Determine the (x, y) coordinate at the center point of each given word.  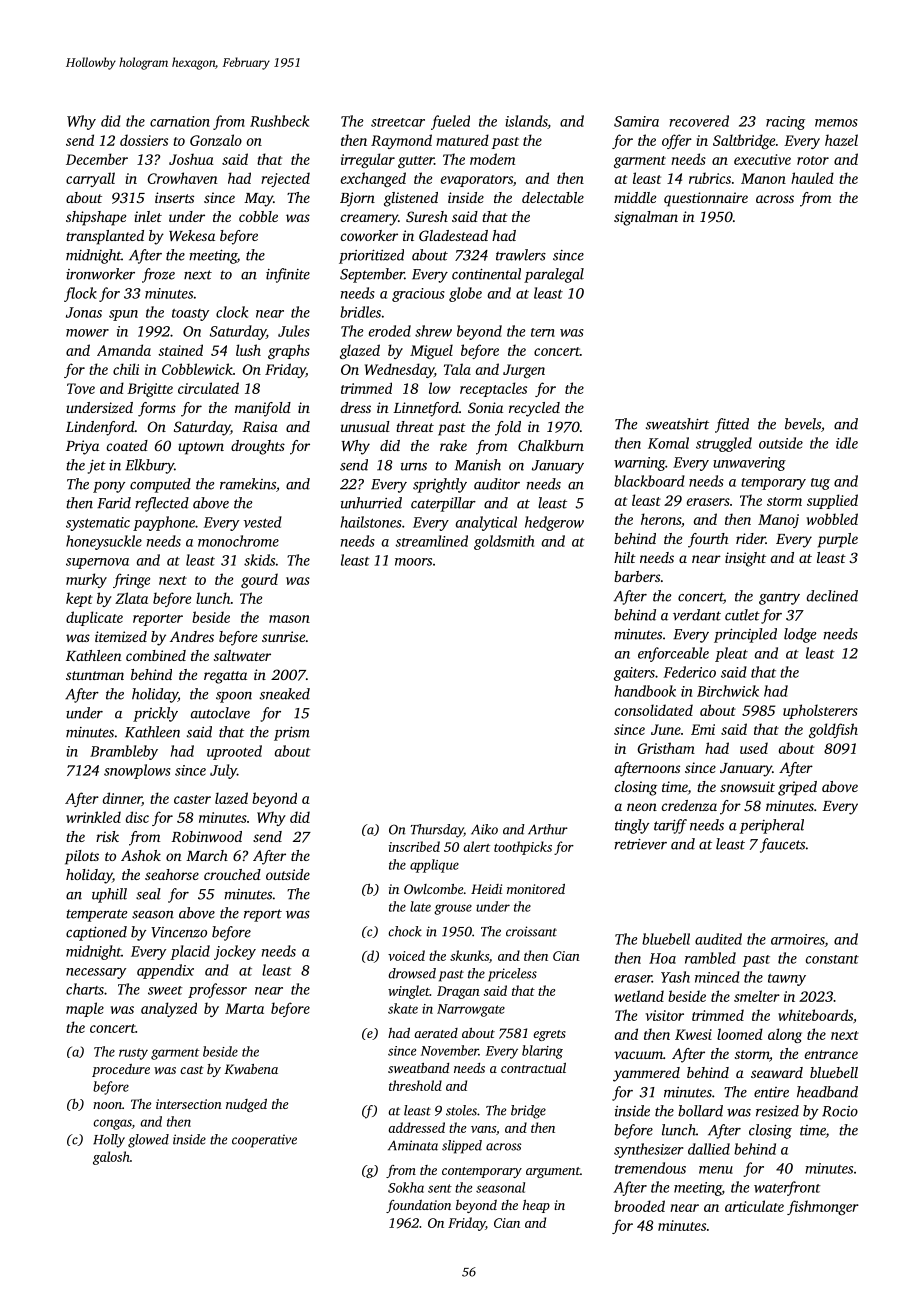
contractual (533, 1068)
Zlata (131, 598)
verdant (697, 615)
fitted (732, 425)
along (785, 1035)
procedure (121, 1070)
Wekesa (192, 235)
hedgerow (554, 523)
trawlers (521, 255)
